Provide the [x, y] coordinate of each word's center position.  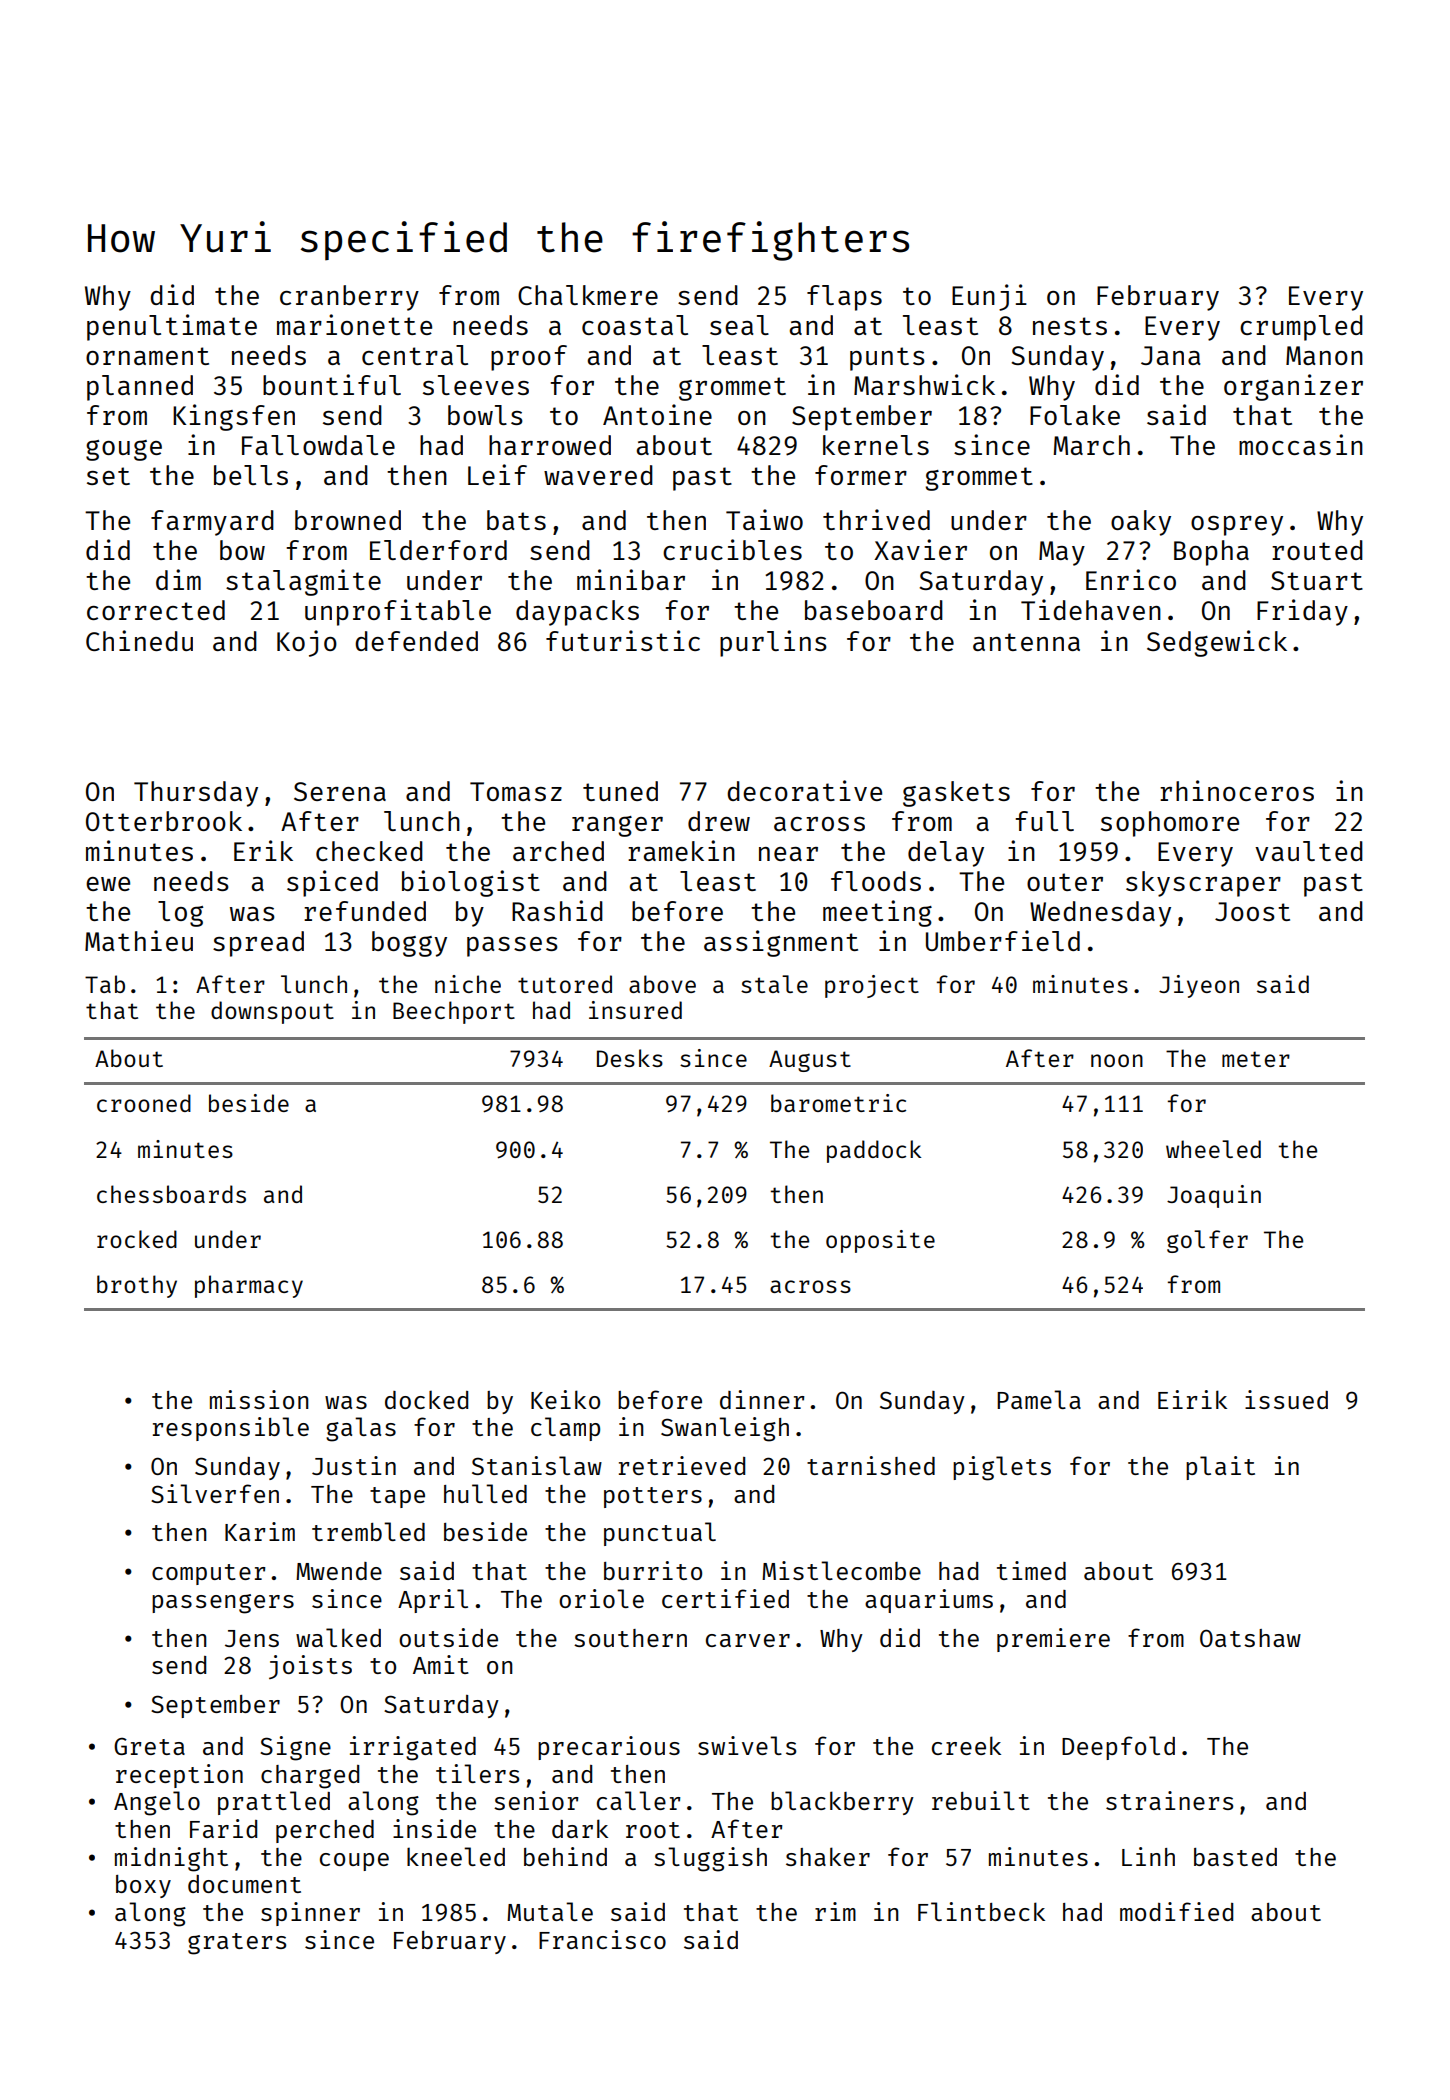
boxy [143, 1886]
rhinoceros [1237, 790]
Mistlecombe [841, 1570]
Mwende [339, 1571]
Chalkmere [588, 295]
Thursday [196, 794]
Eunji [989, 297]
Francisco [602, 1939]
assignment [781, 943]
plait [1220, 1468]
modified [1176, 1911]
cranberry [349, 298]
